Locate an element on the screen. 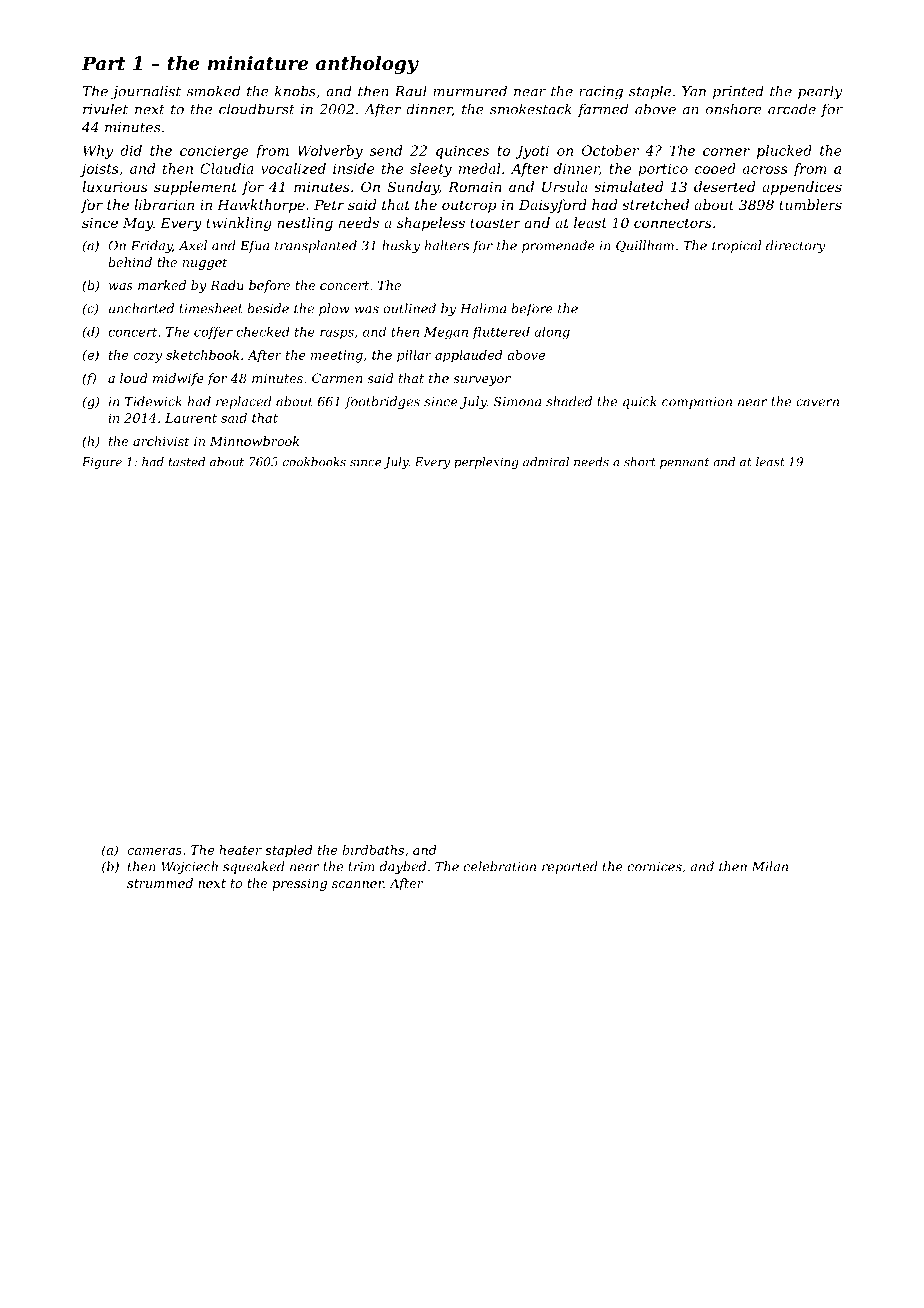  cornices is located at coordinates (655, 867).
